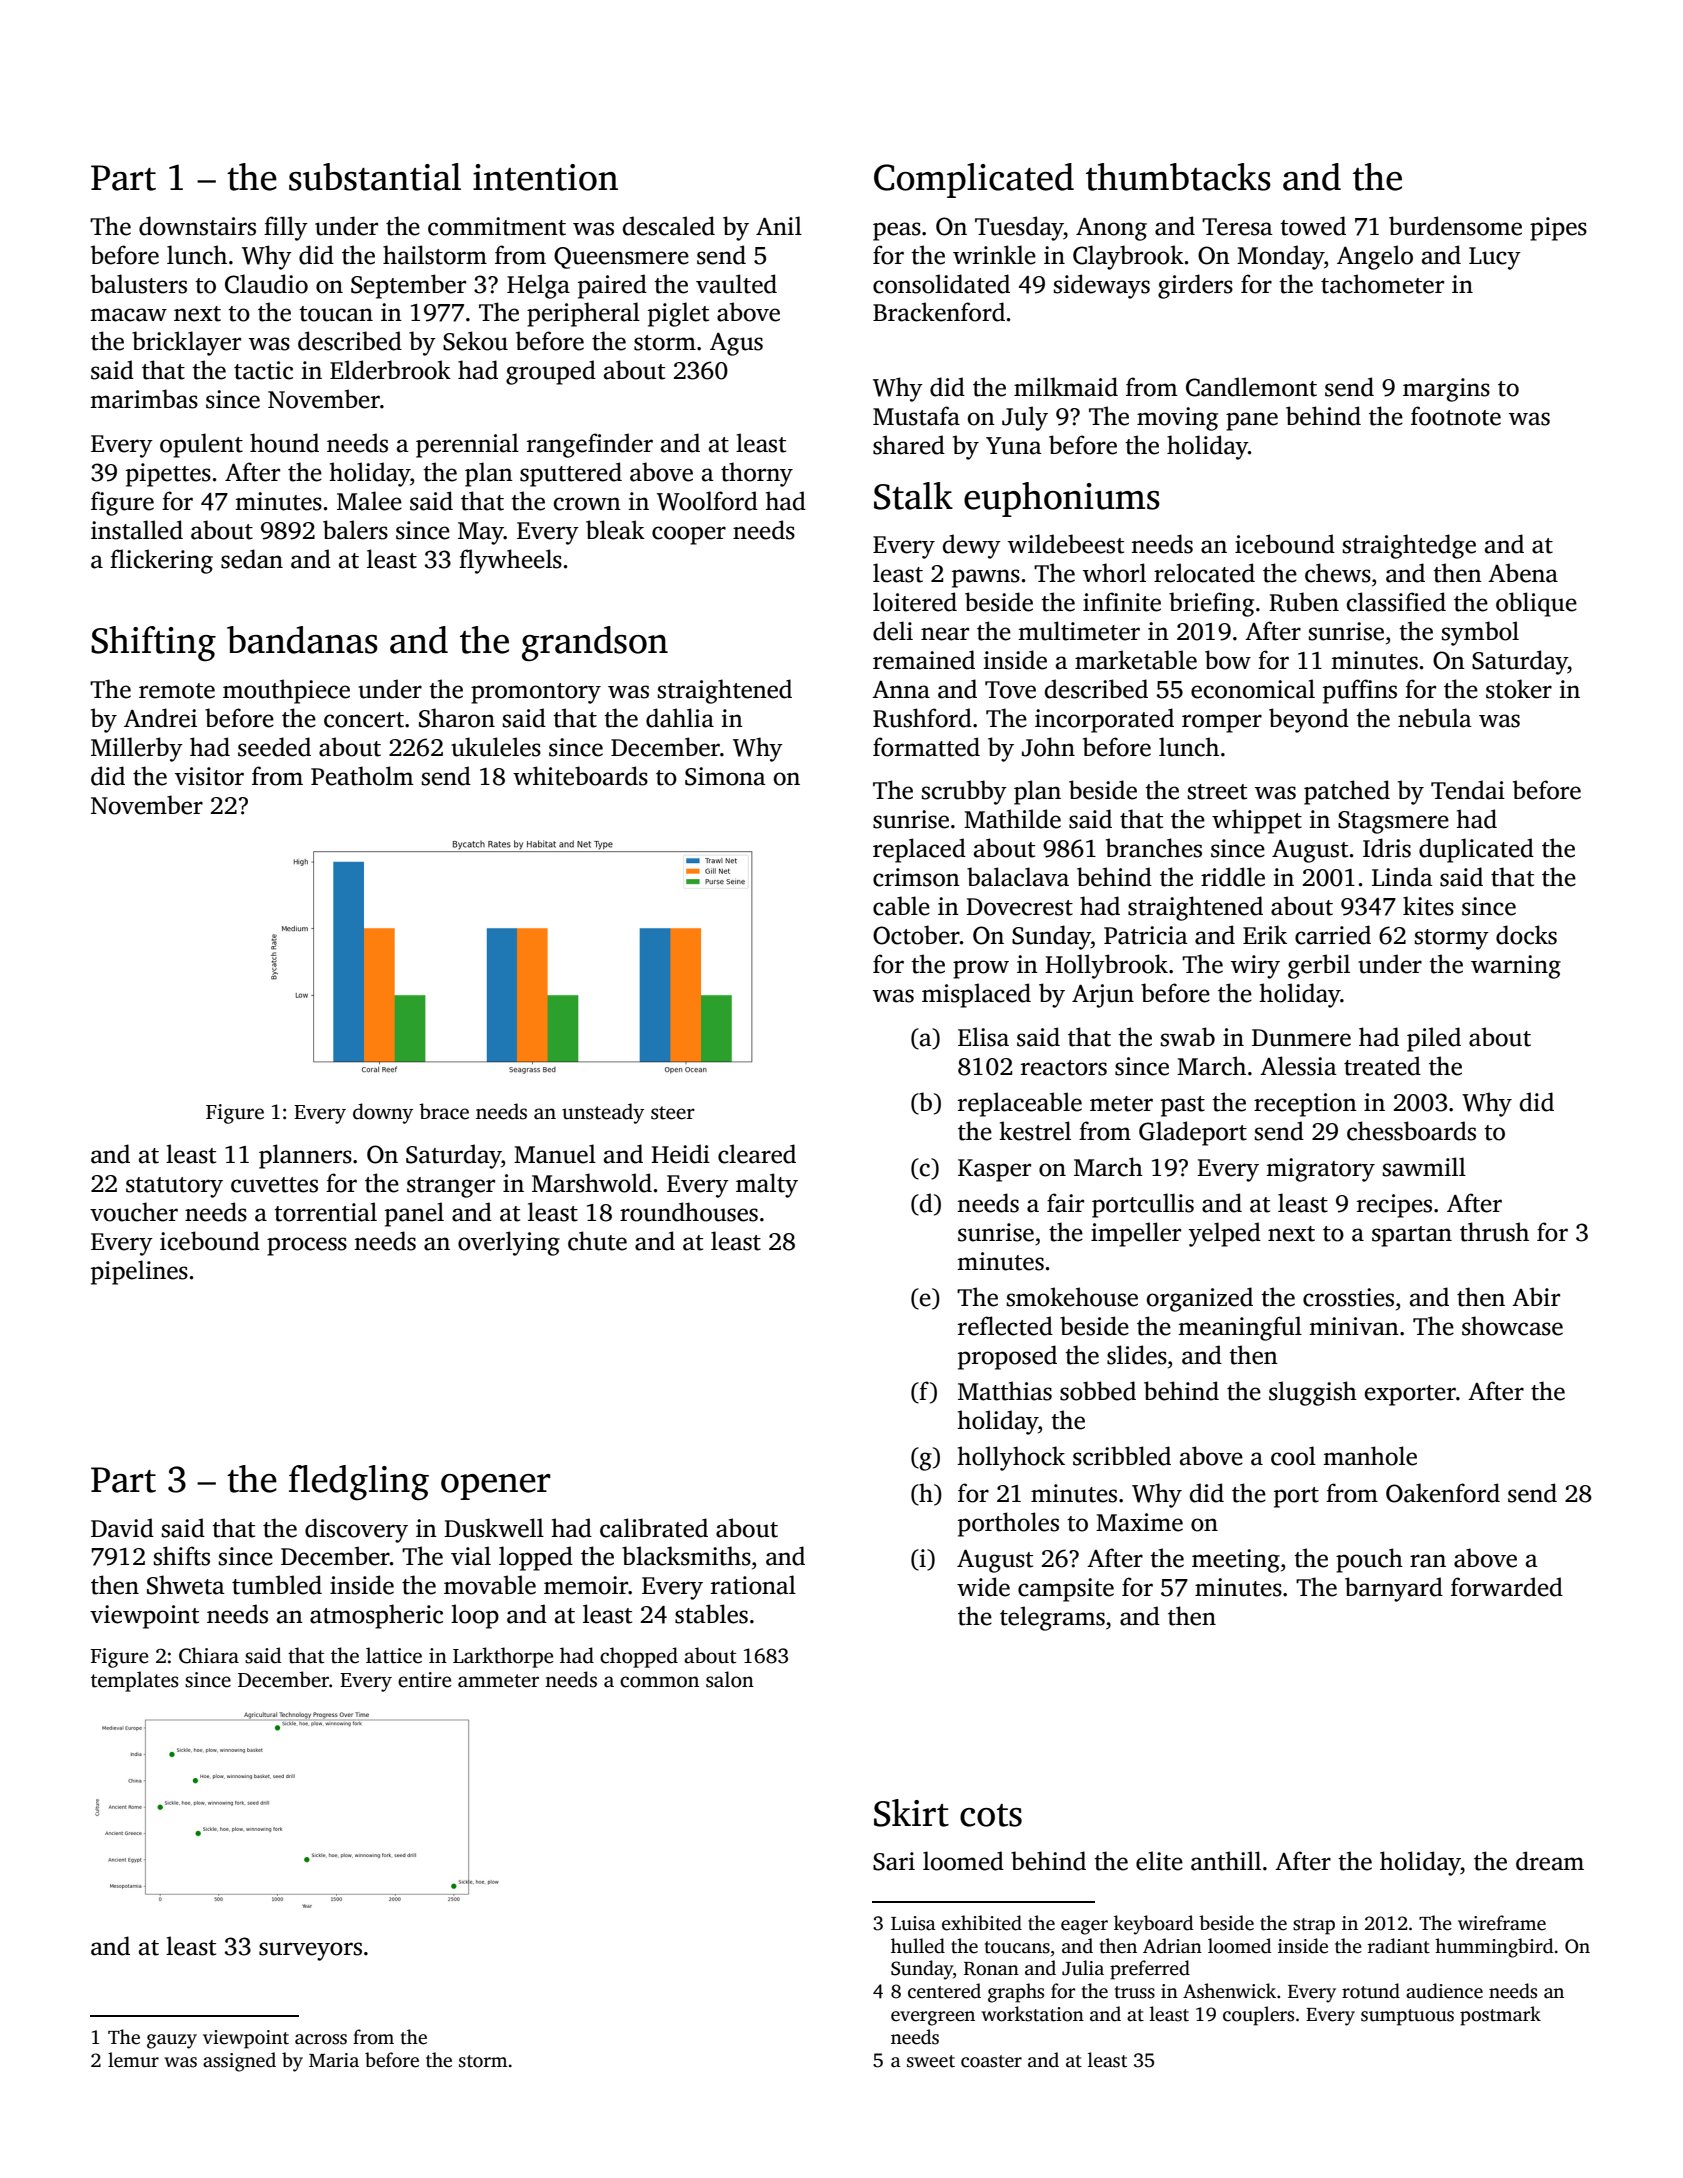  What do you see at coordinates (1010, 690) in the page?
I see `Tove` at bounding box center [1010, 690].
